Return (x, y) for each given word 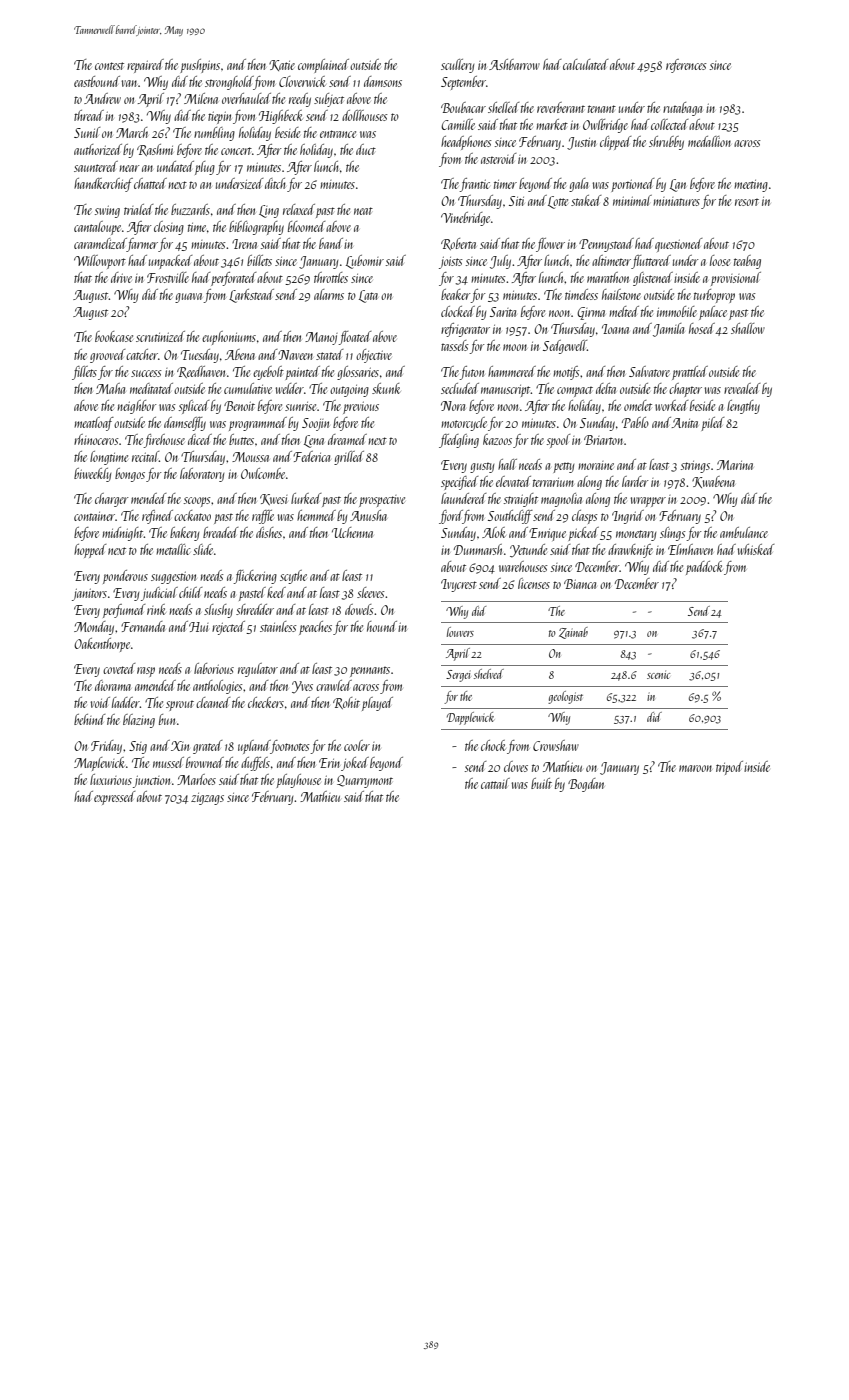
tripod (729, 768)
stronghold (229, 83)
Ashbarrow (514, 64)
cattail (495, 783)
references (686, 66)
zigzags (207, 799)
